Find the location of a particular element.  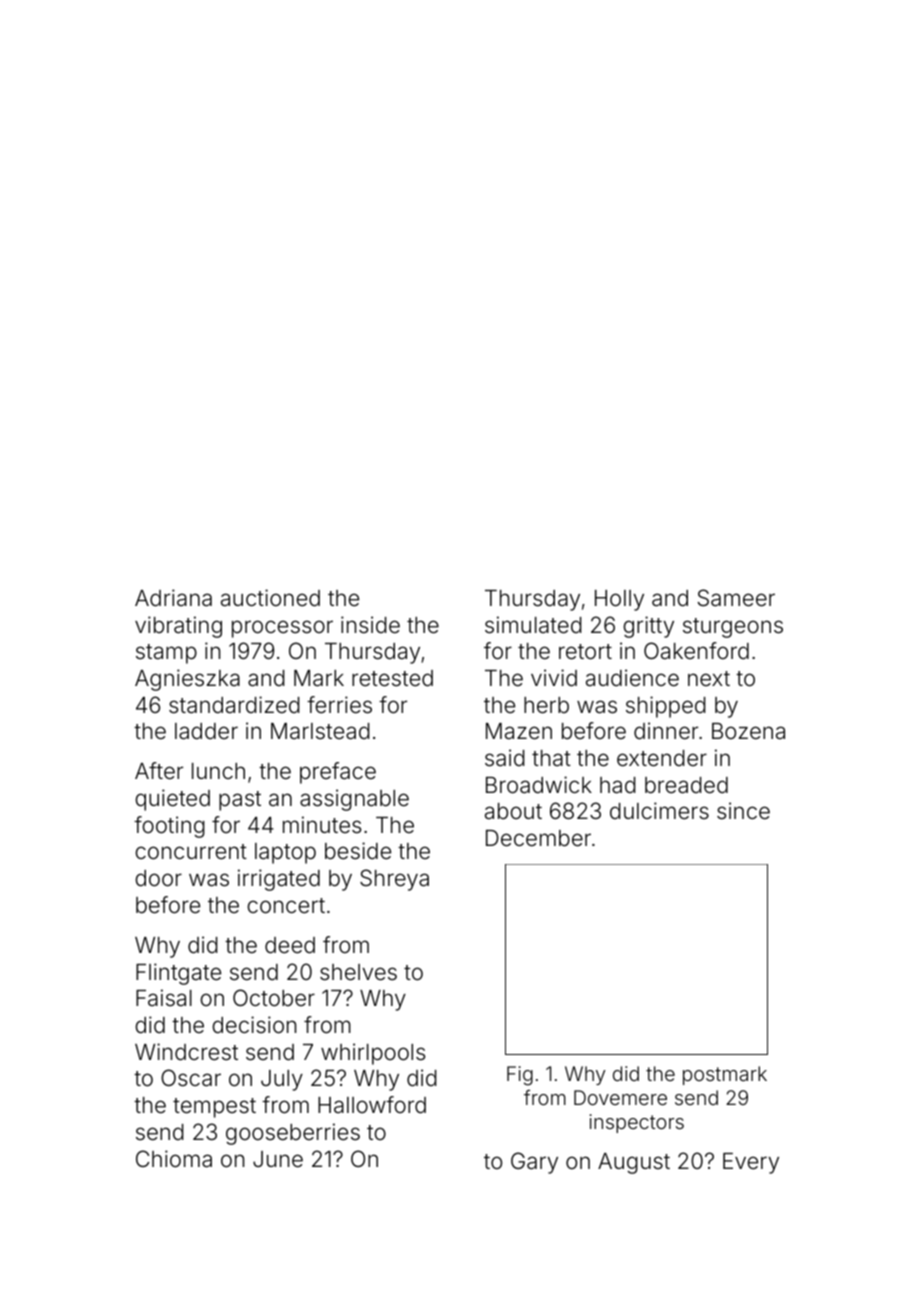

Sameer is located at coordinates (736, 598).
